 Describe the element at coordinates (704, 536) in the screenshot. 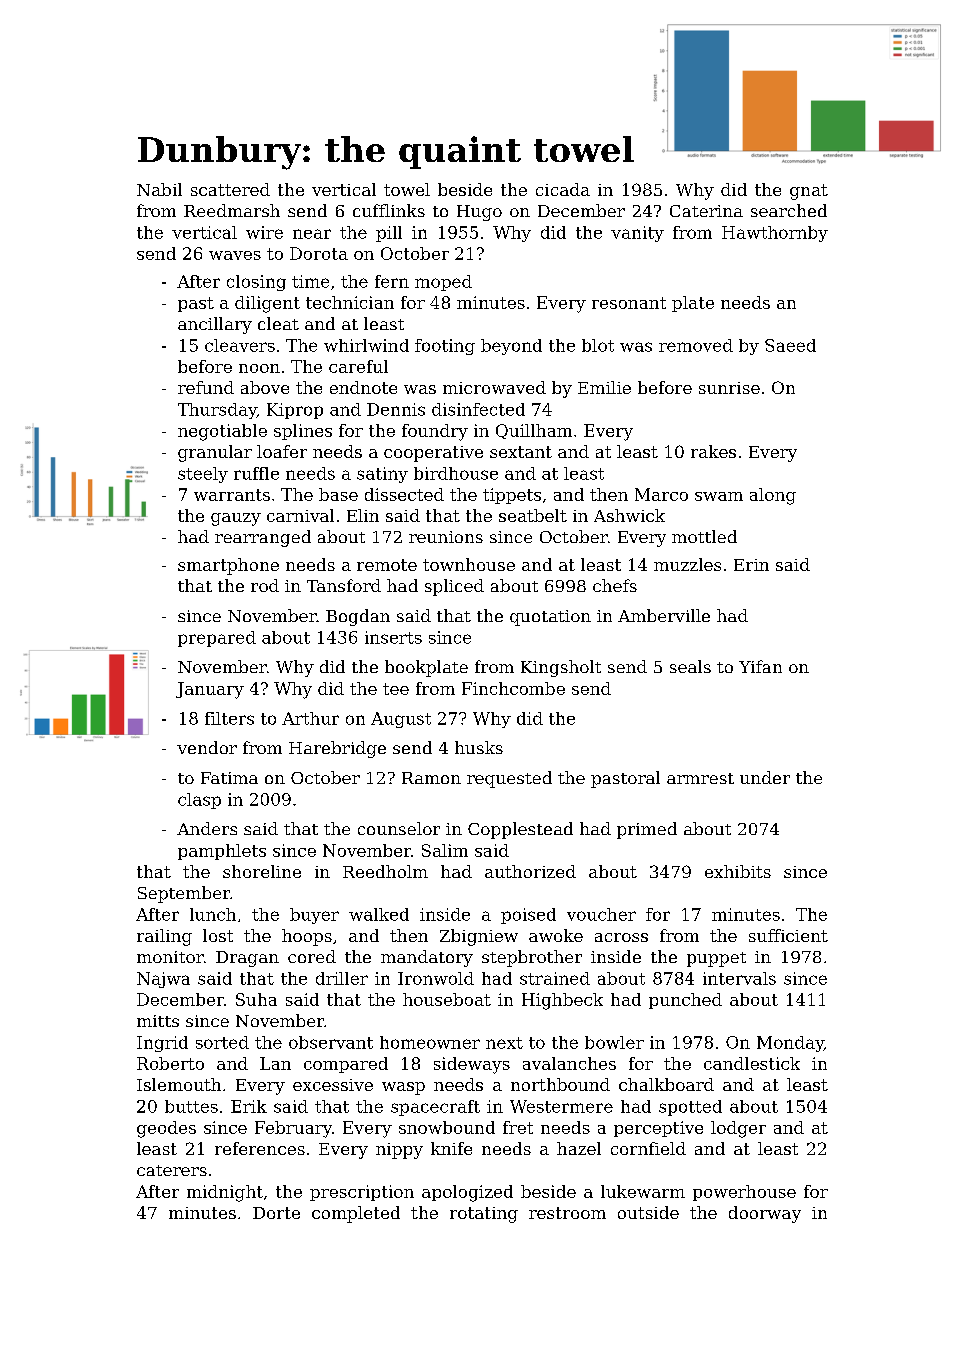

I see `mottled` at that location.
